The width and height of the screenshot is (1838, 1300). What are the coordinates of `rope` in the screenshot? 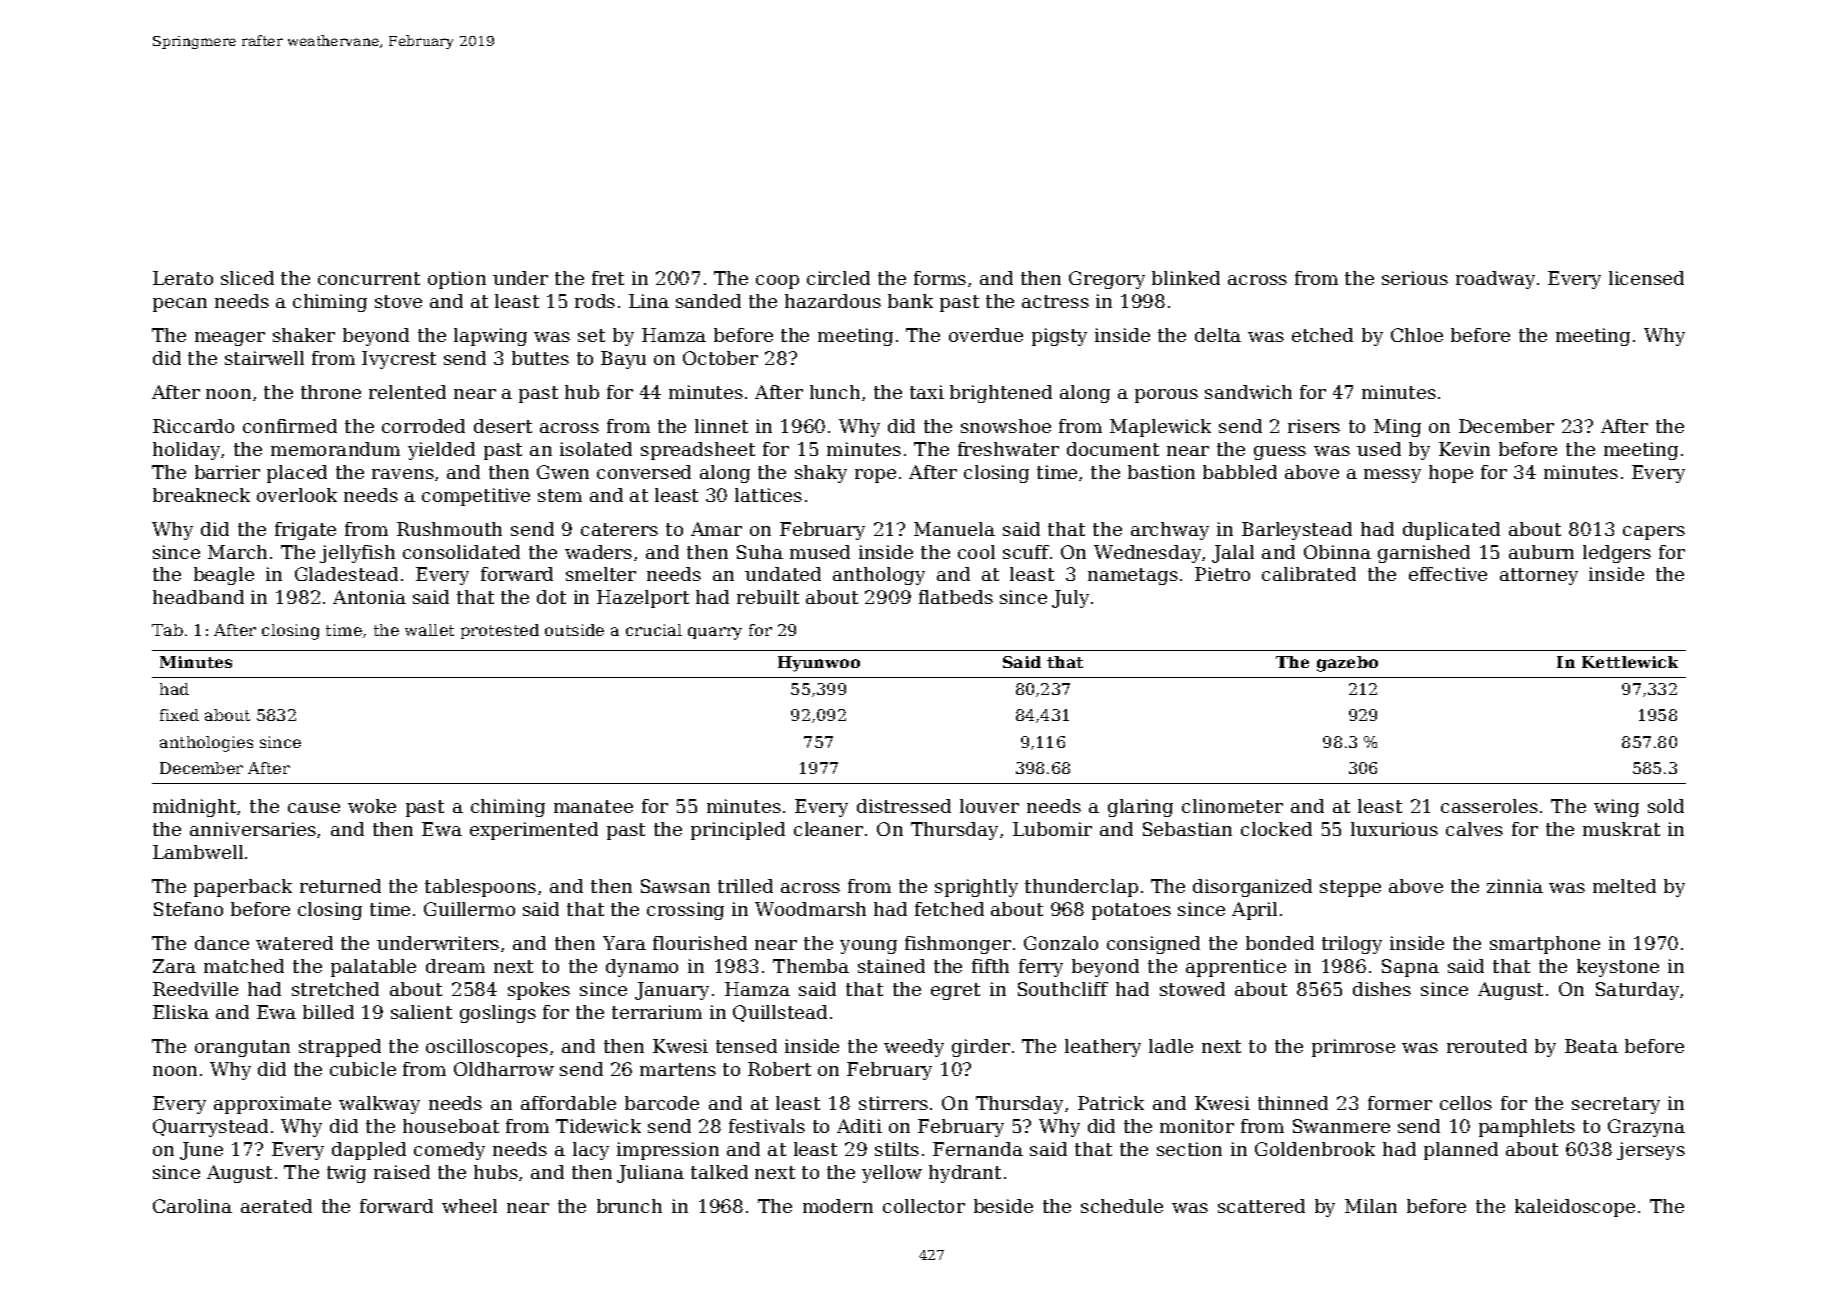 It's located at (875, 476).
